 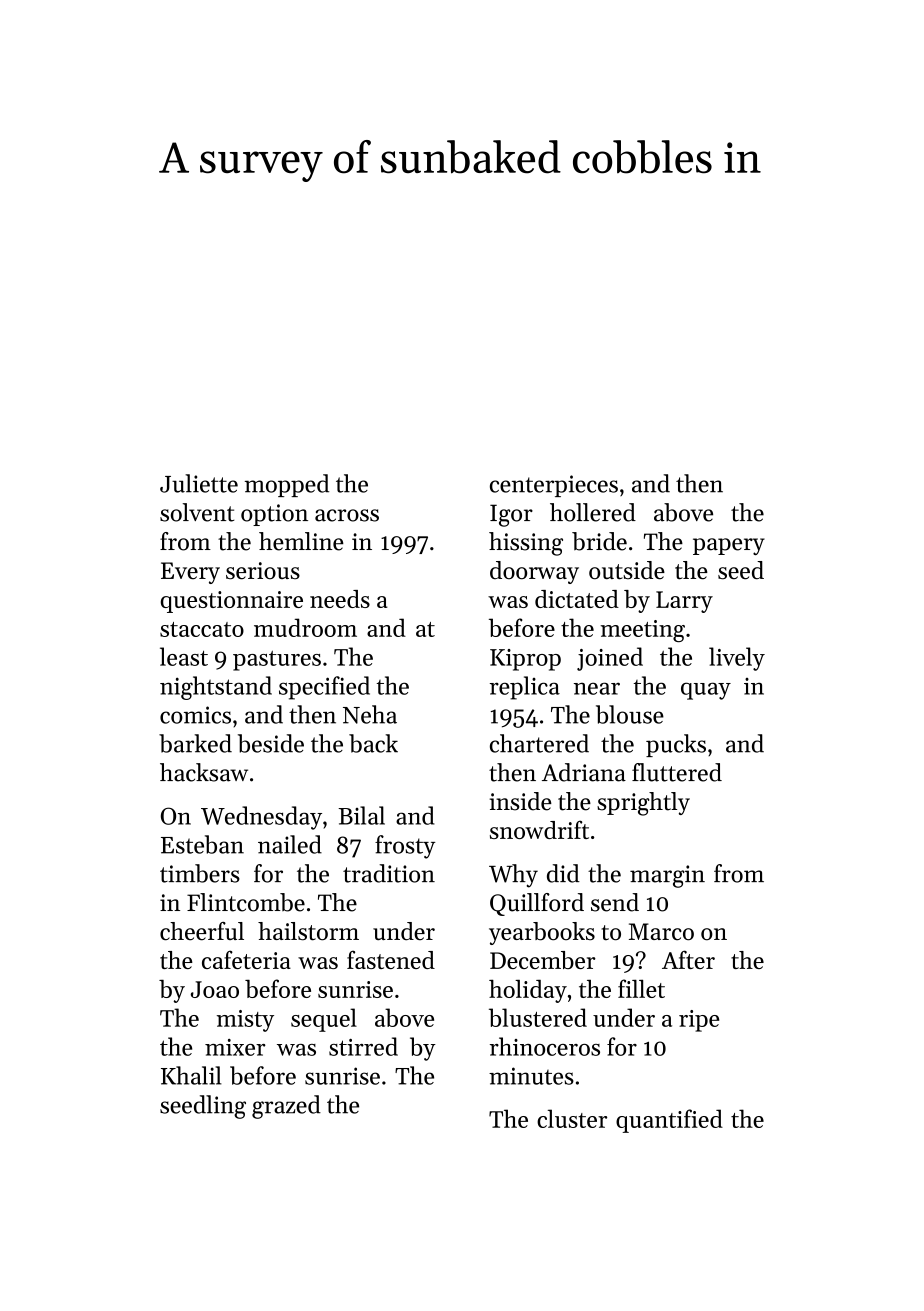 What do you see at coordinates (593, 512) in the image?
I see `hollered` at bounding box center [593, 512].
